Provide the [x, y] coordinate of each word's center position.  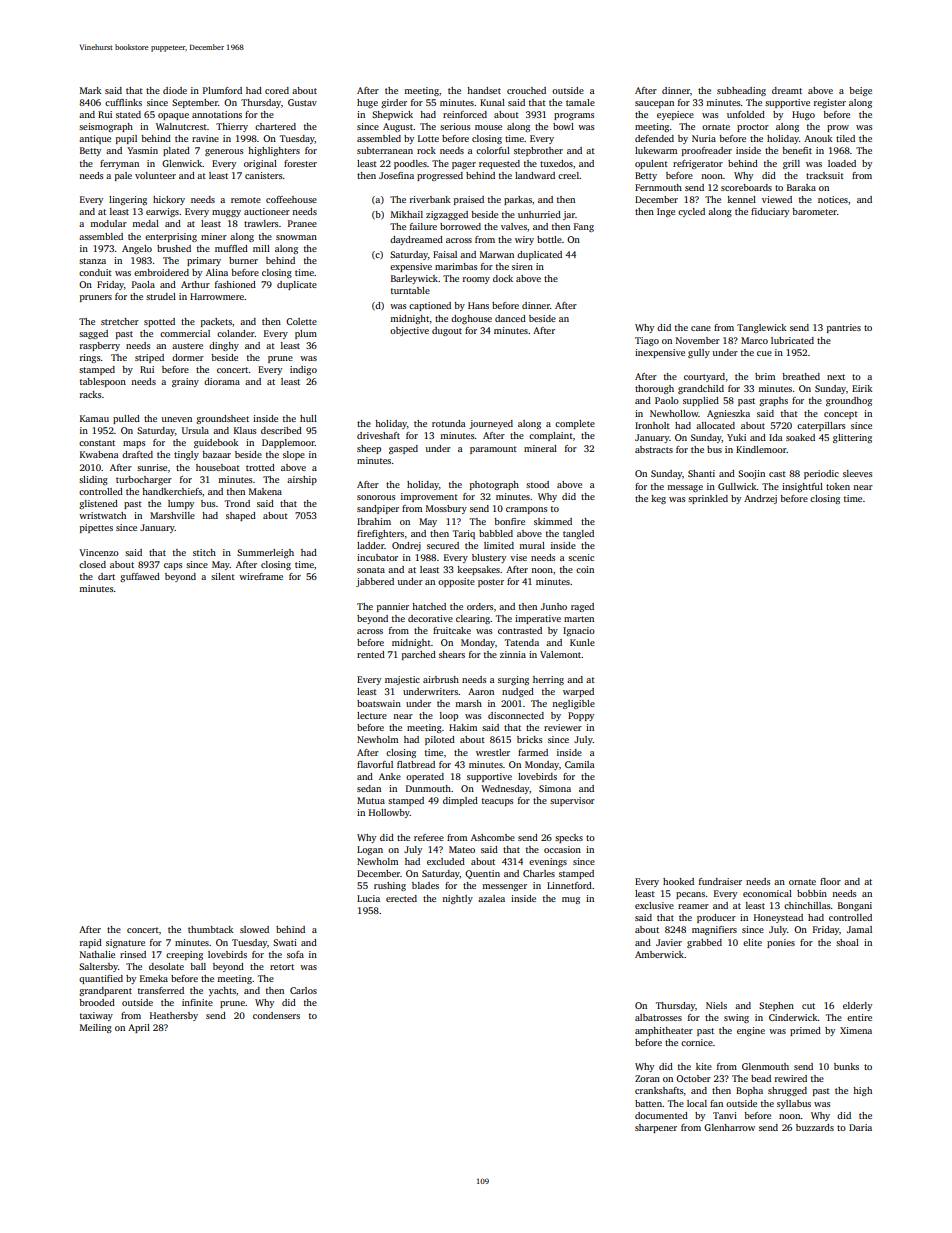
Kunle [582, 642]
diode [175, 90]
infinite [197, 1002]
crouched [526, 90]
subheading [741, 91]
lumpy [181, 504]
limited [499, 545]
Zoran [647, 1078]
